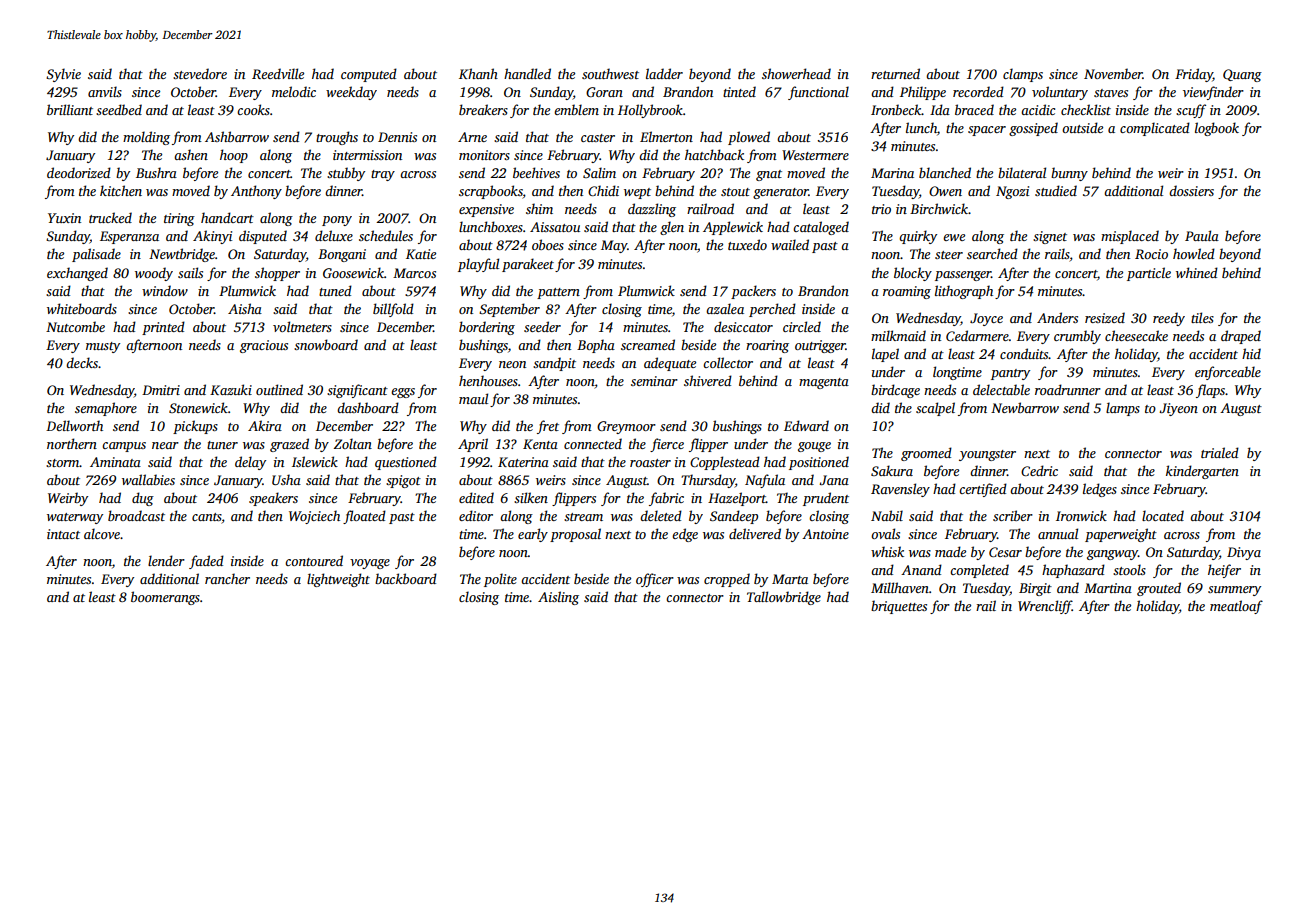  Describe the element at coordinates (558, 598) in the screenshot. I see `Aisling` at that location.
